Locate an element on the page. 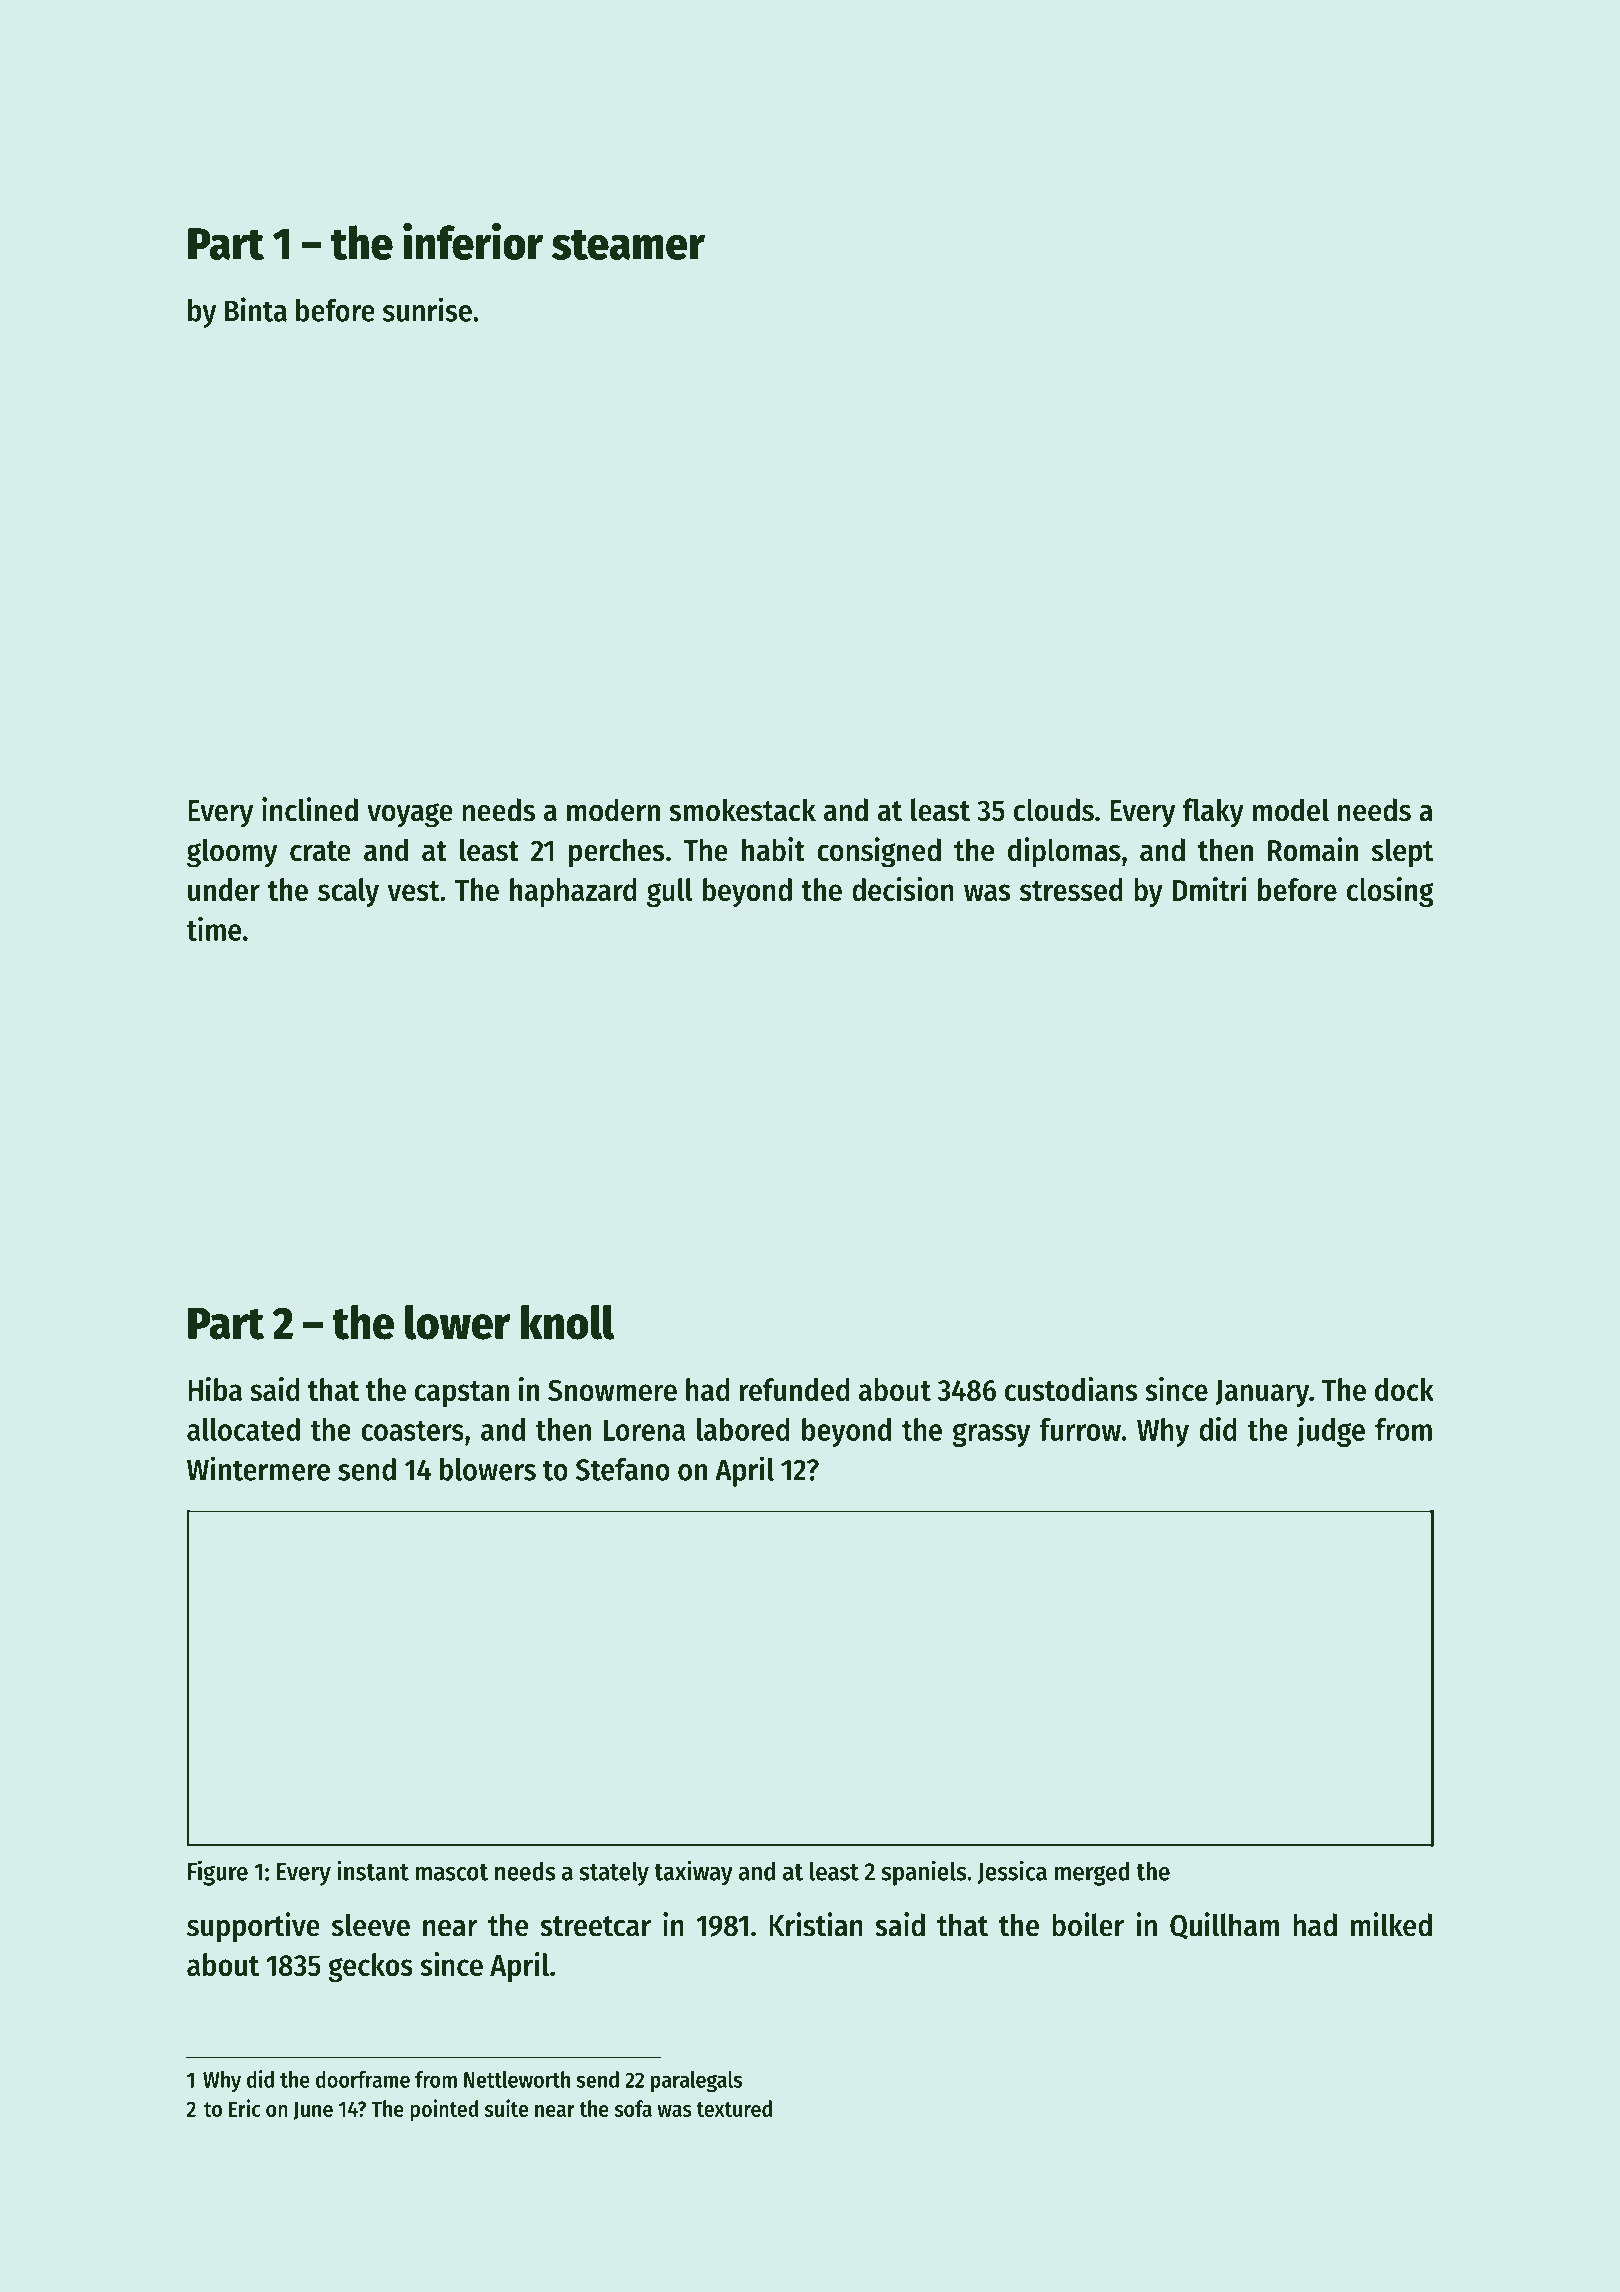 The height and width of the image is (2292, 1620). pointed is located at coordinates (444, 2110).
